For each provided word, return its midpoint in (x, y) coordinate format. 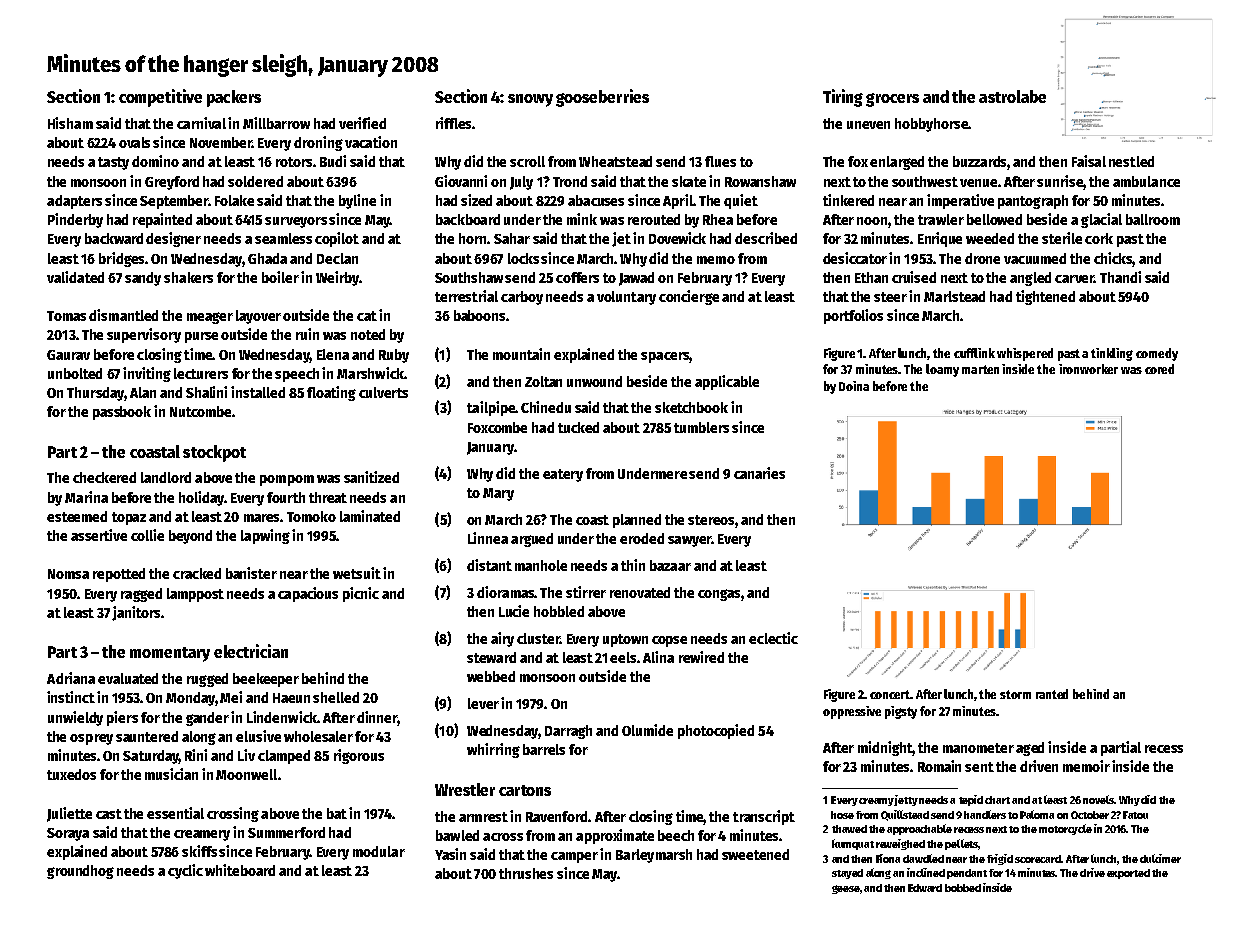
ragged (141, 595)
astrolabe (1012, 96)
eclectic (773, 638)
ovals (134, 142)
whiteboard (240, 870)
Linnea (488, 538)
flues (720, 161)
